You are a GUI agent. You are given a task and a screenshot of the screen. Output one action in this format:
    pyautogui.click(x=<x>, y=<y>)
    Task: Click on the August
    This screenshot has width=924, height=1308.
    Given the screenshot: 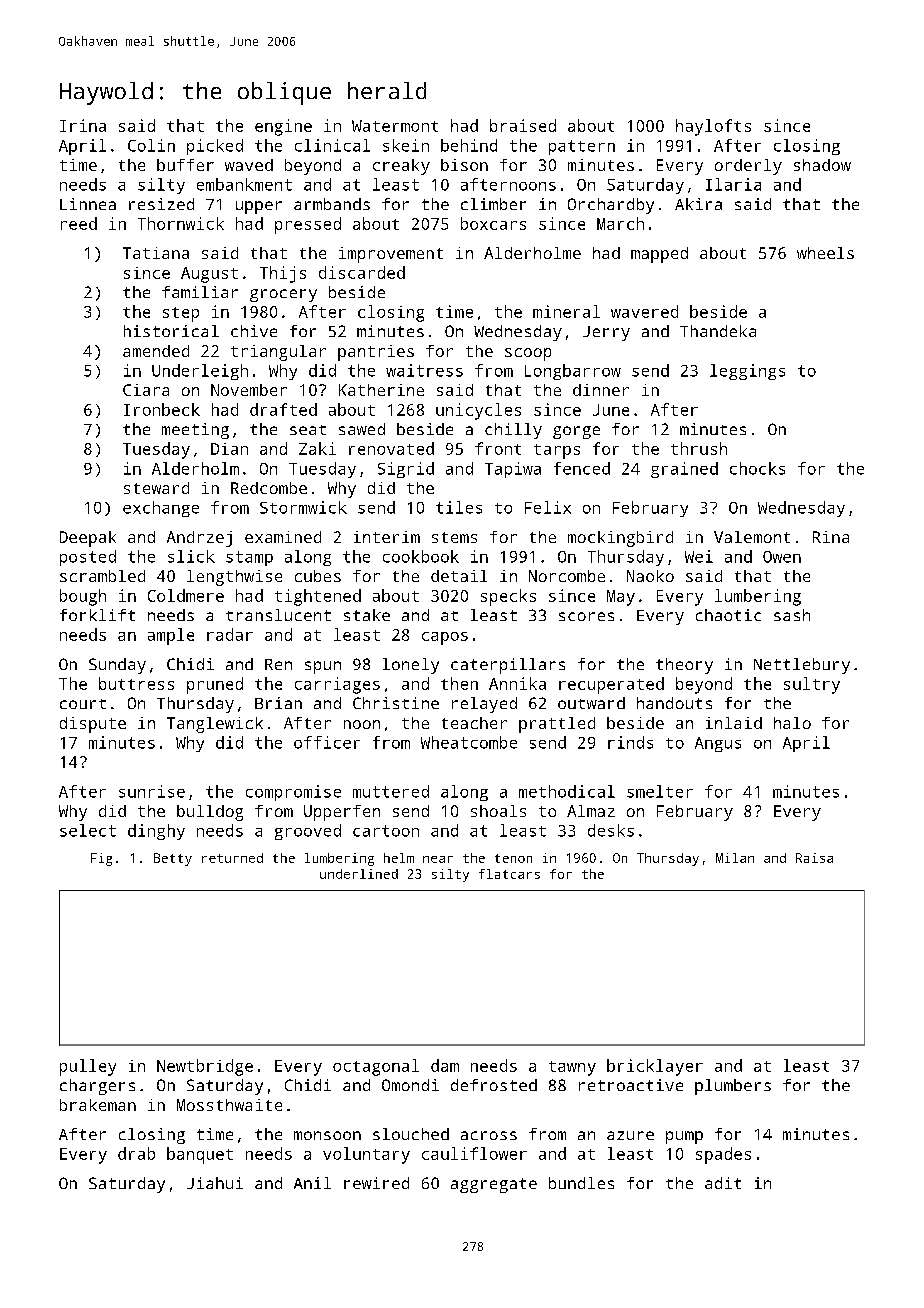 What is the action you would take?
    pyautogui.click(x=209, y=275)
